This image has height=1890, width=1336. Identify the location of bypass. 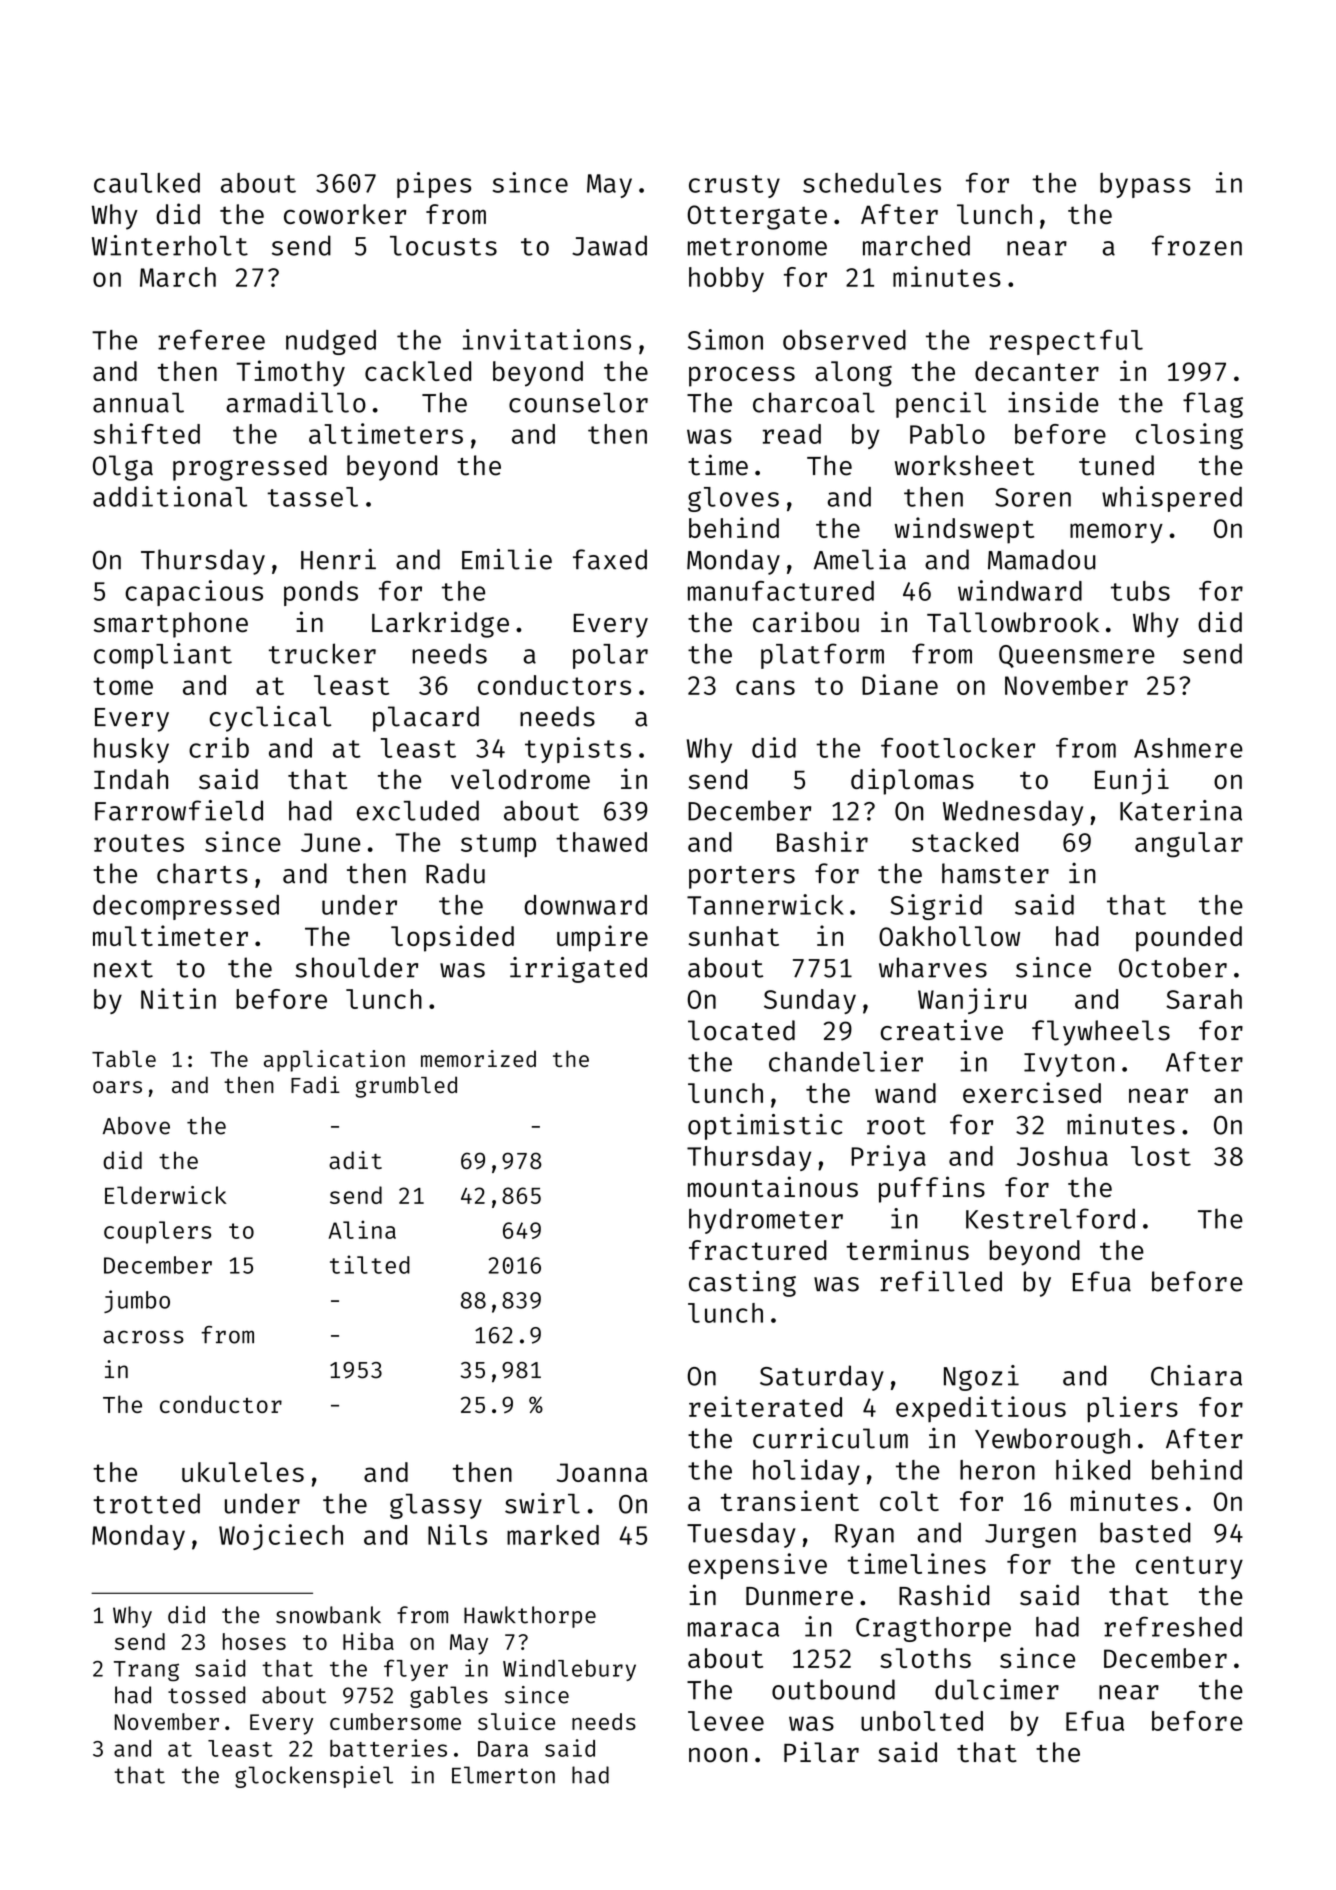
(1145, 185).
